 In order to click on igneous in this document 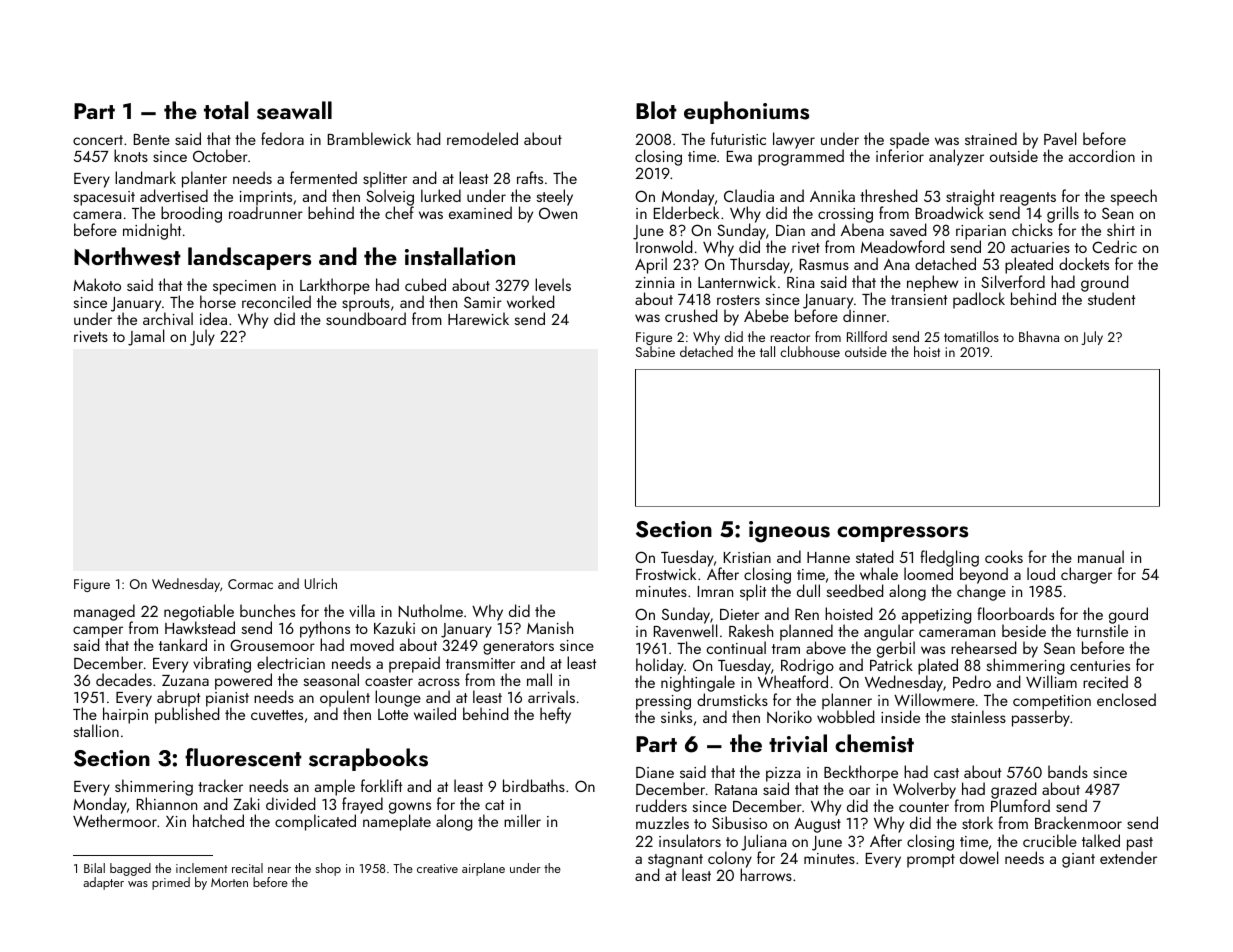, I will do `click(789, 532)`.
